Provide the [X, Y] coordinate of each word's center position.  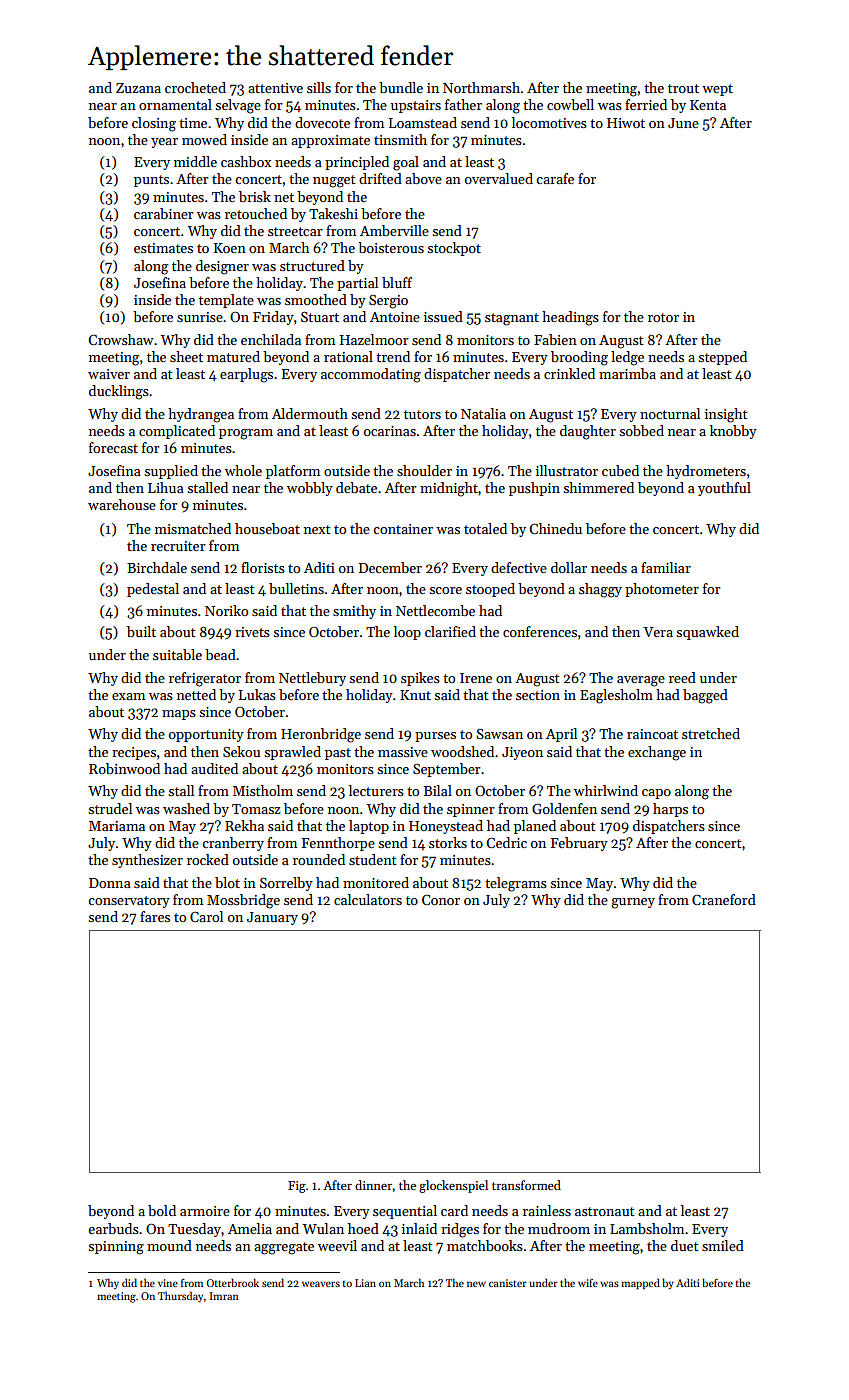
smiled [723, 1245]
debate [356, 487]
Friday [273, 318]
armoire [205, 1211]
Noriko [226, 610]
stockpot [454, 249]
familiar [666, 567]
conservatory [129, 902]
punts [151, 181]
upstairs [416, 106]
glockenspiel [453, 1186]
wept [717, 90]
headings [570, 318]
